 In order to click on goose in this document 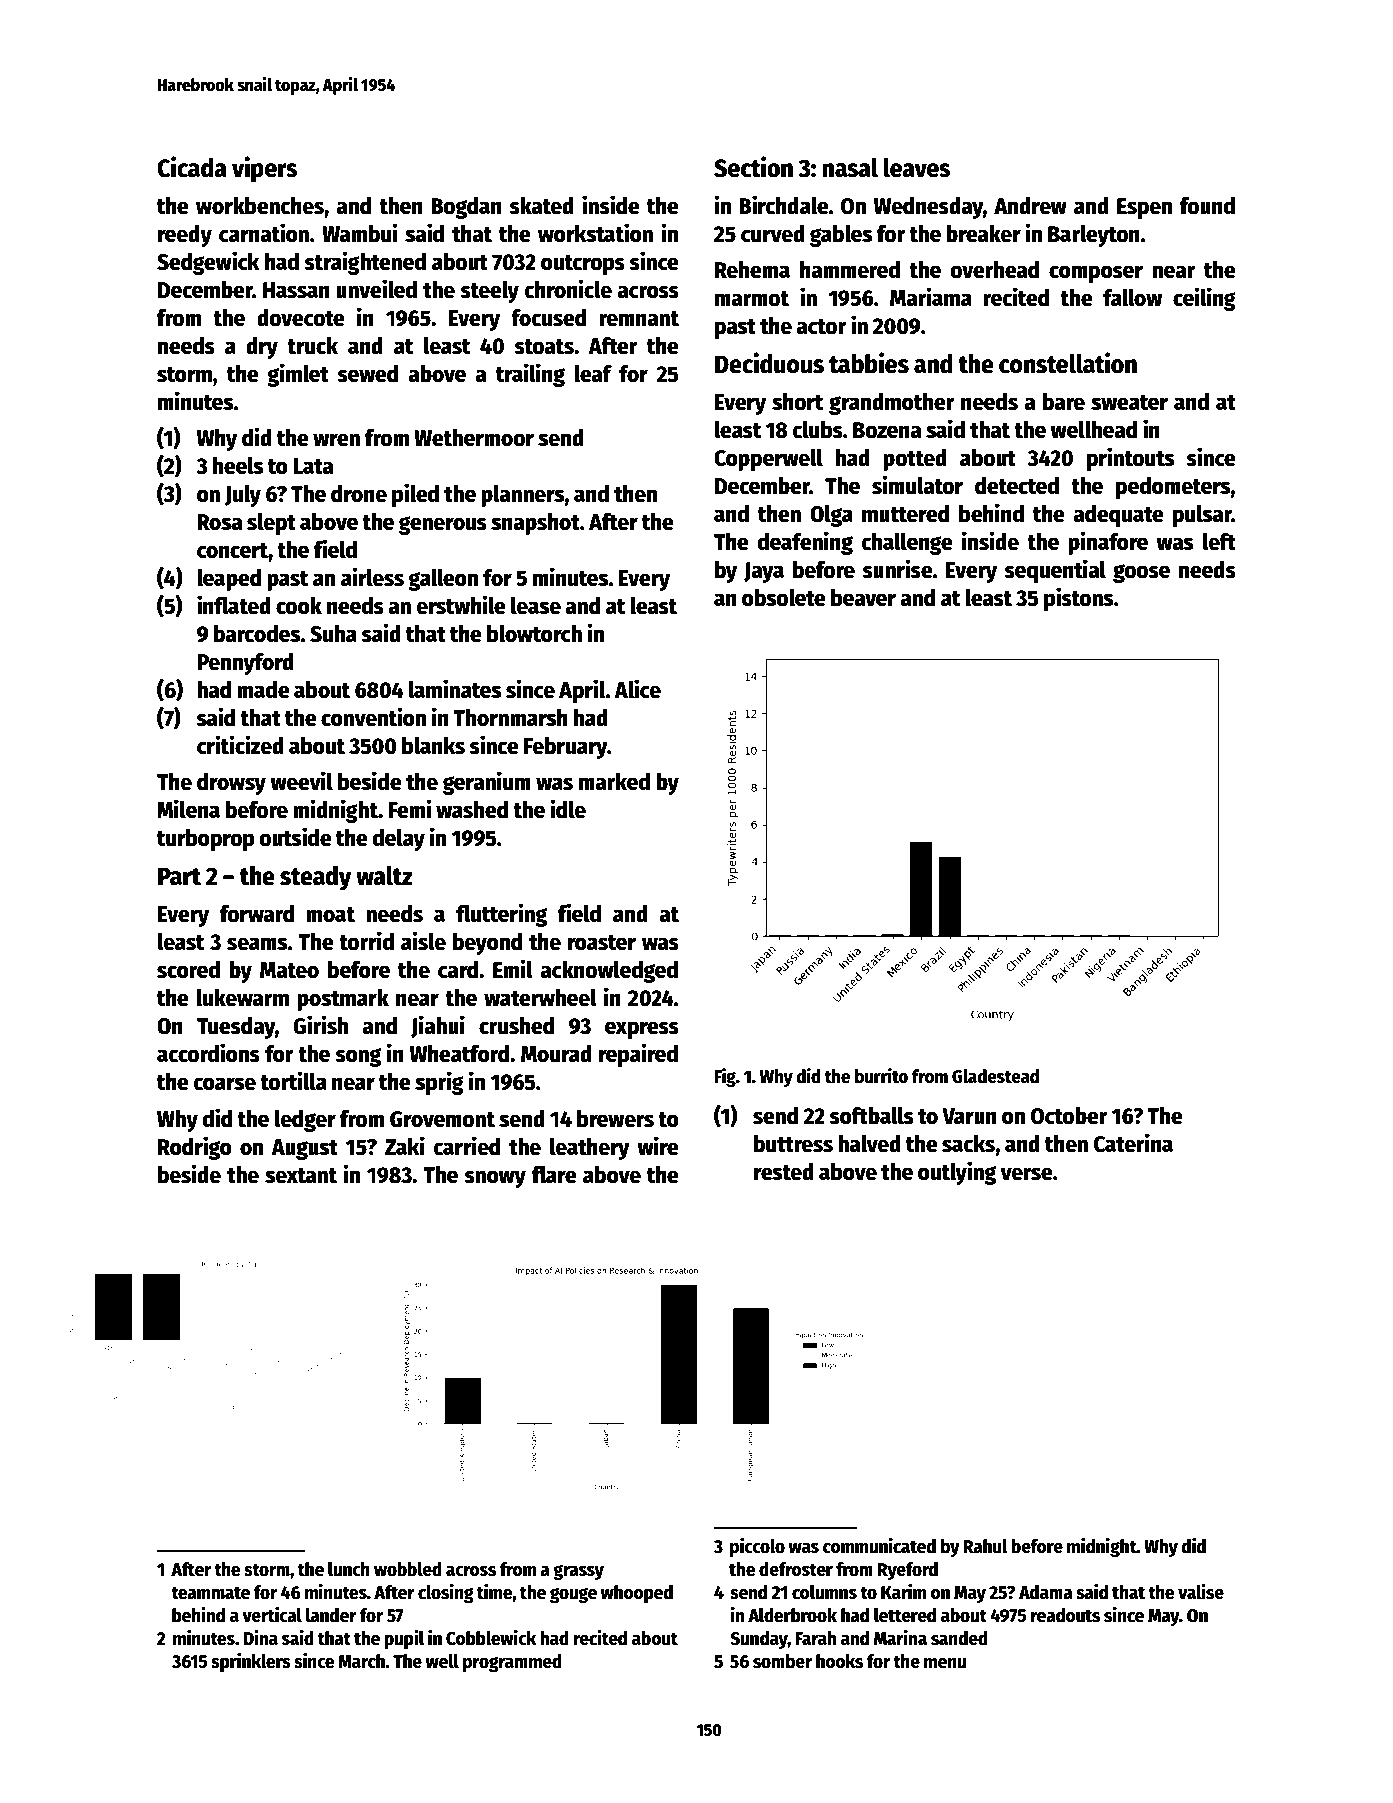, I will do `click(1141, 573)`.
